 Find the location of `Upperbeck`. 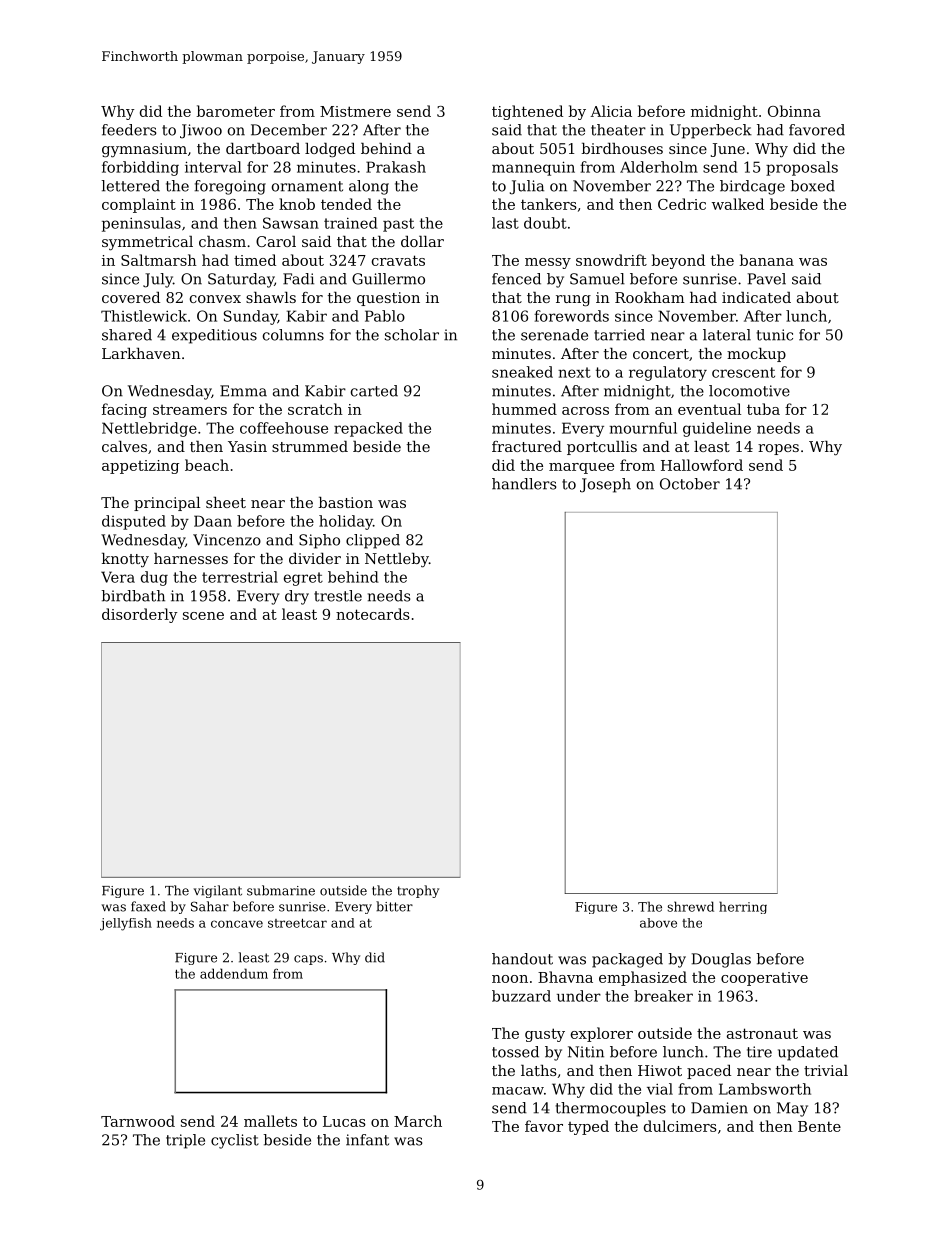

Upperbeck is located at coordinates (711, 131).
